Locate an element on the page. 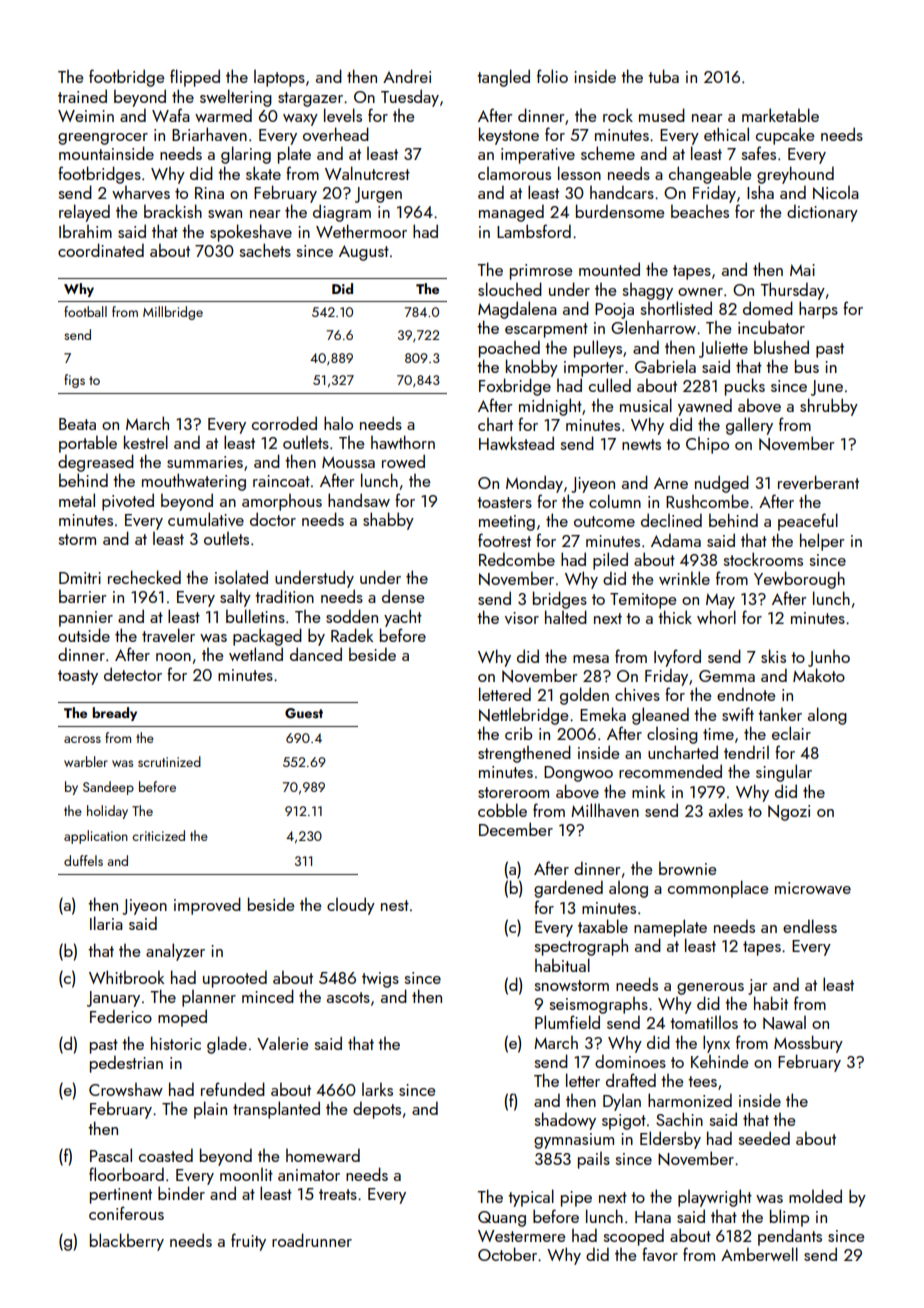  Weimin is located at coordinates (86, 116).
